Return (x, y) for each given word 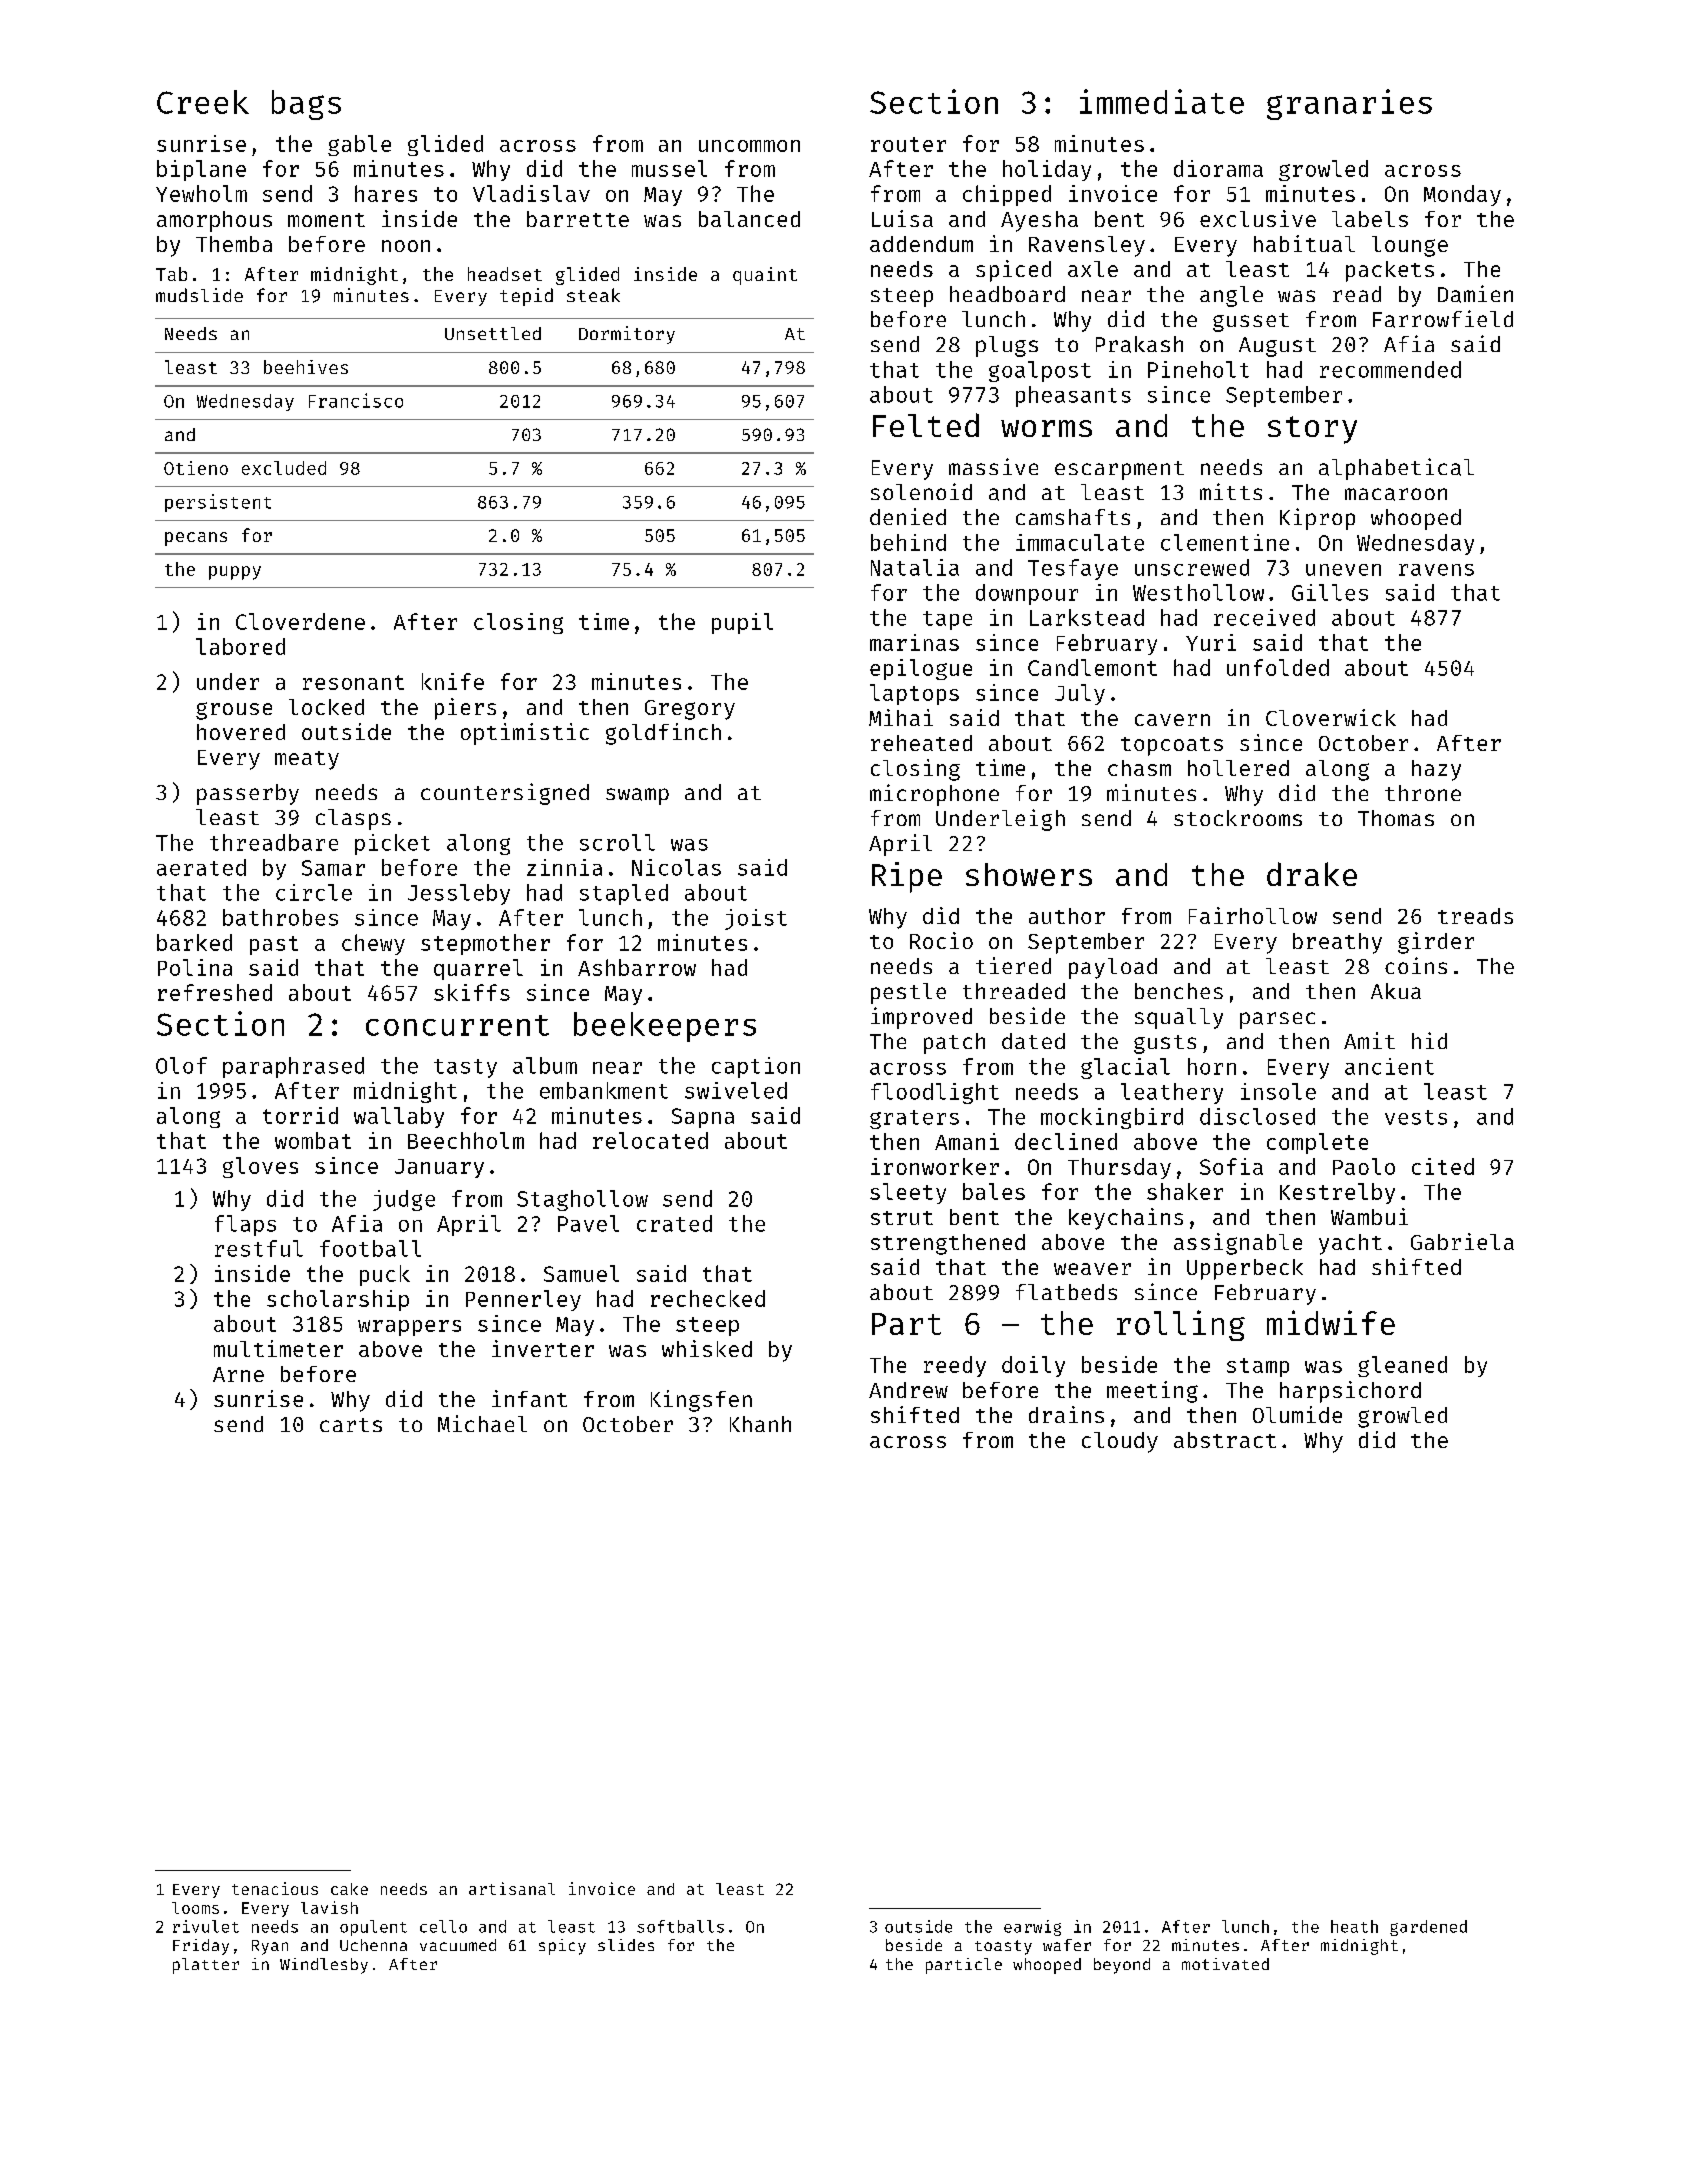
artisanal (512, 1888)
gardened (1428, 1928)
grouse (234, 711)
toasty (1003, 1947)
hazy (1436, 770)
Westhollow (1198, 592)
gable (359, 145)
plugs (1007, 346)
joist (756, 919)
